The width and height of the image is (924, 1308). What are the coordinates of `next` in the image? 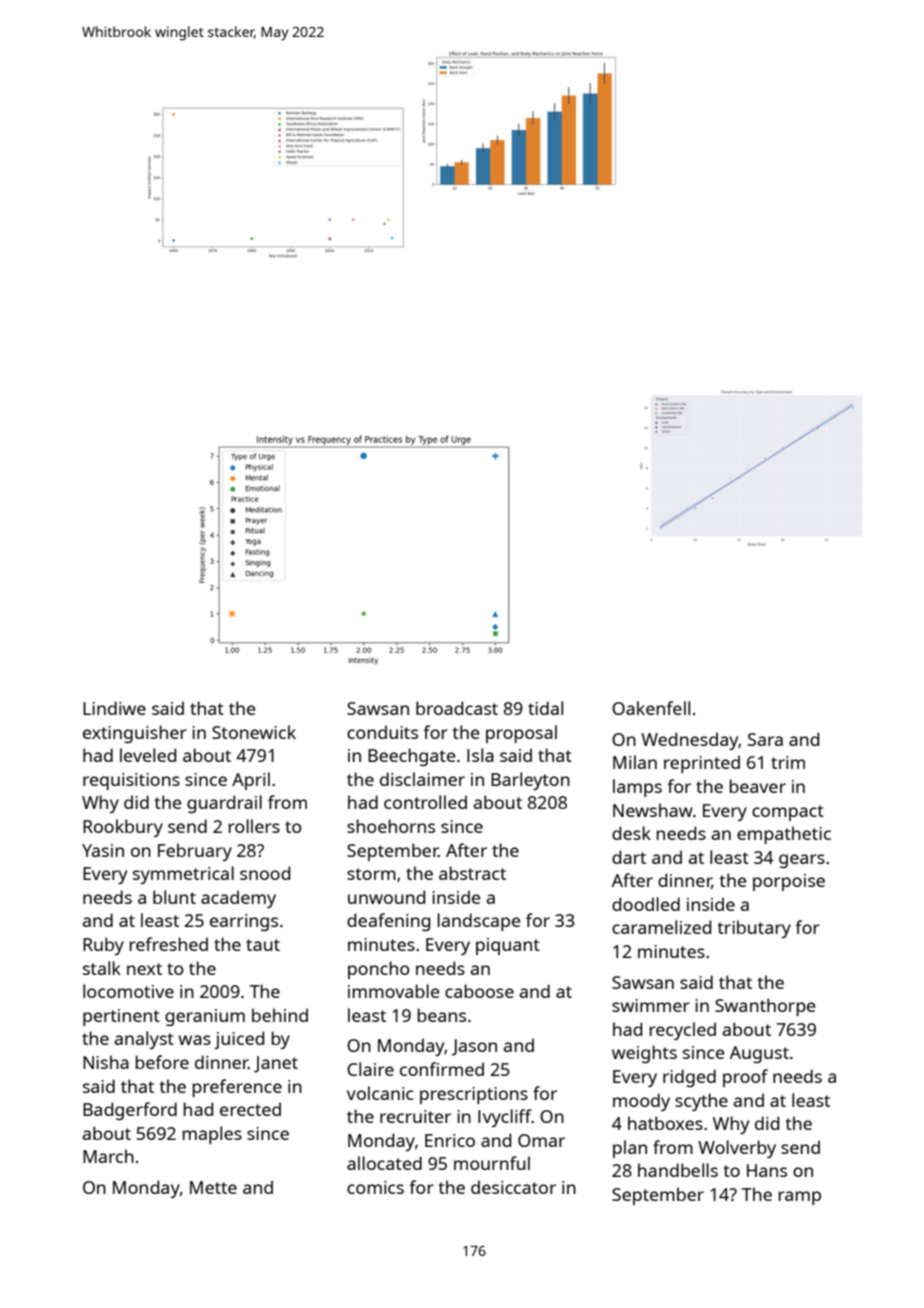 It's located at (144, 969).
